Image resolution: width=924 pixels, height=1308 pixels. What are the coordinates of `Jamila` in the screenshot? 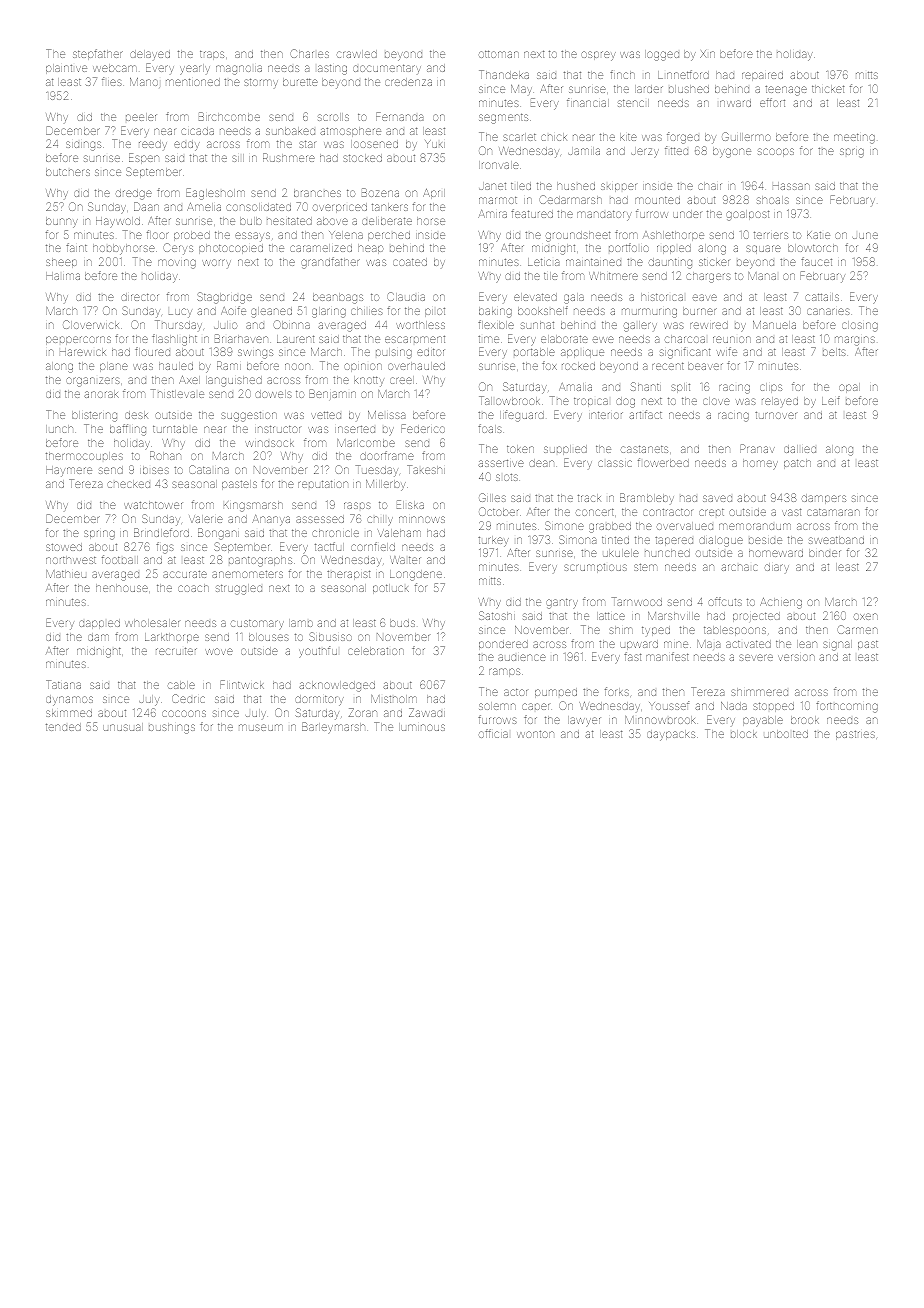 It's located at (584, 151).
